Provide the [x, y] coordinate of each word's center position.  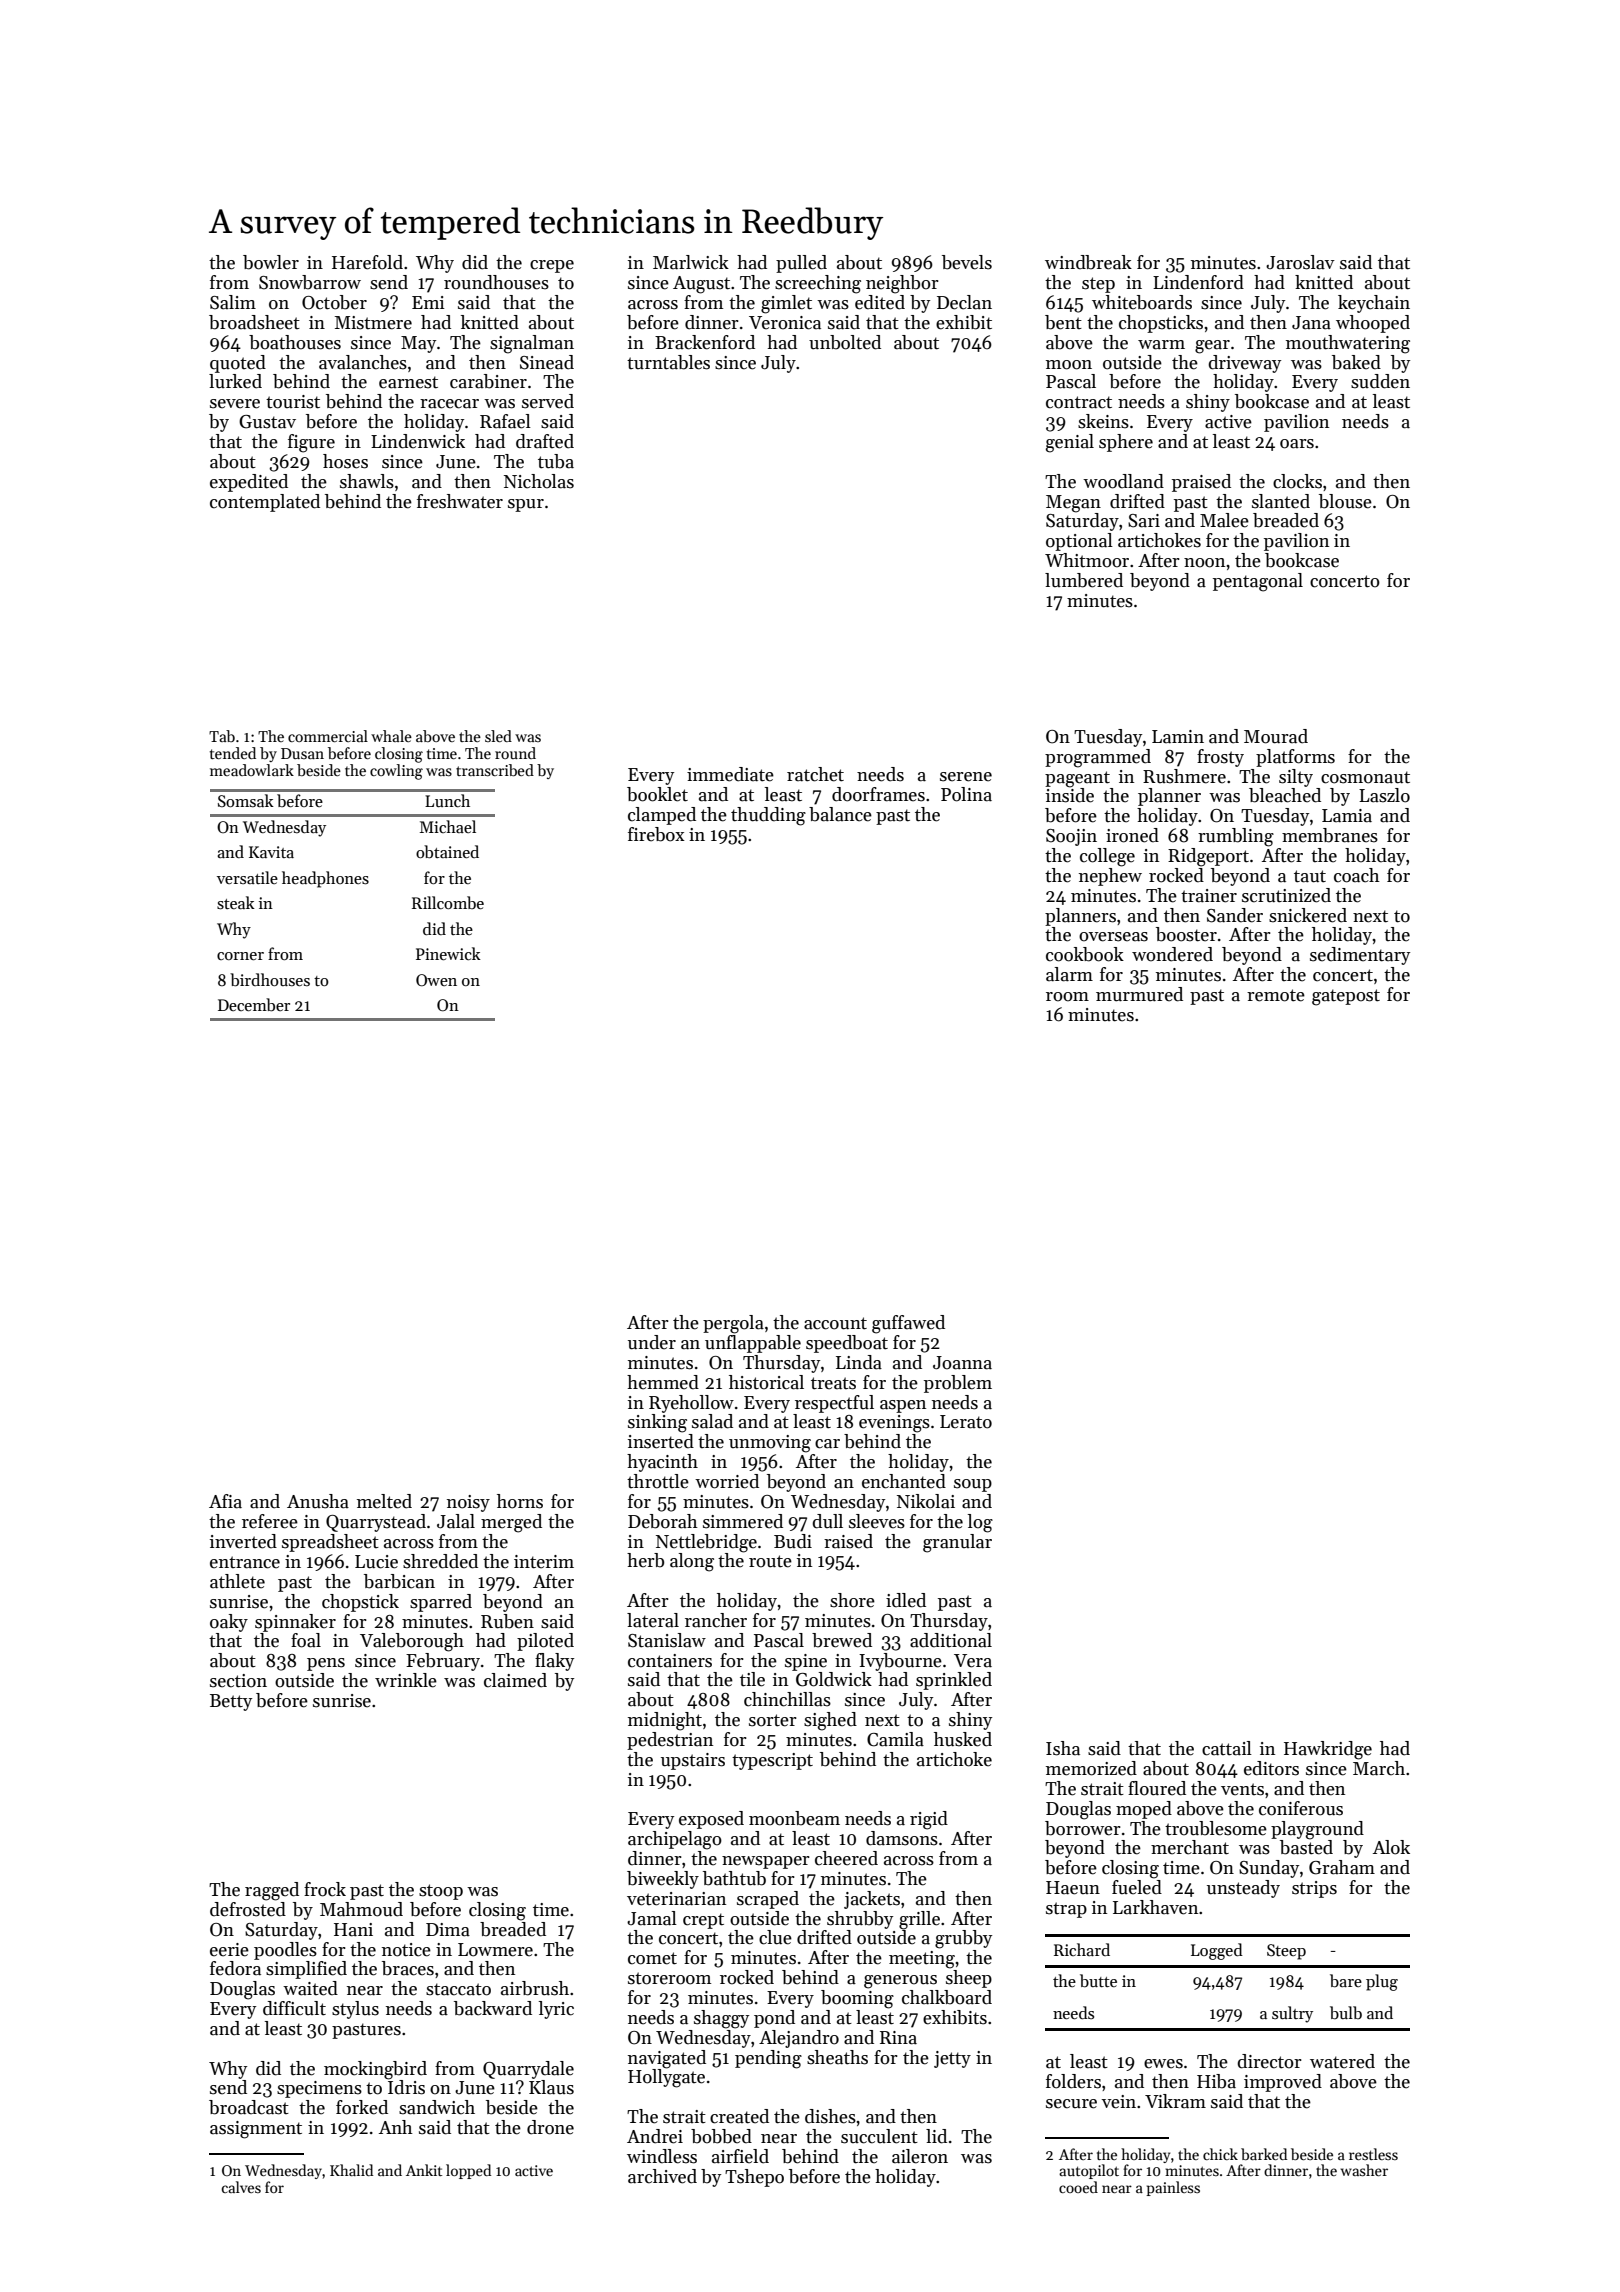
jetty [952, 2059]
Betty [231, 1702]
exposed [711, 1820]
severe [235, 404]
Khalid [351, 2170]
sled [498, 736]
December [254, 1005]
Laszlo [1384, 795]
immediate [730, 774]
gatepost [1346, 997]
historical [766, 1382]
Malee [1224, 520]
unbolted [845, 342]
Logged [1217, 1951]
